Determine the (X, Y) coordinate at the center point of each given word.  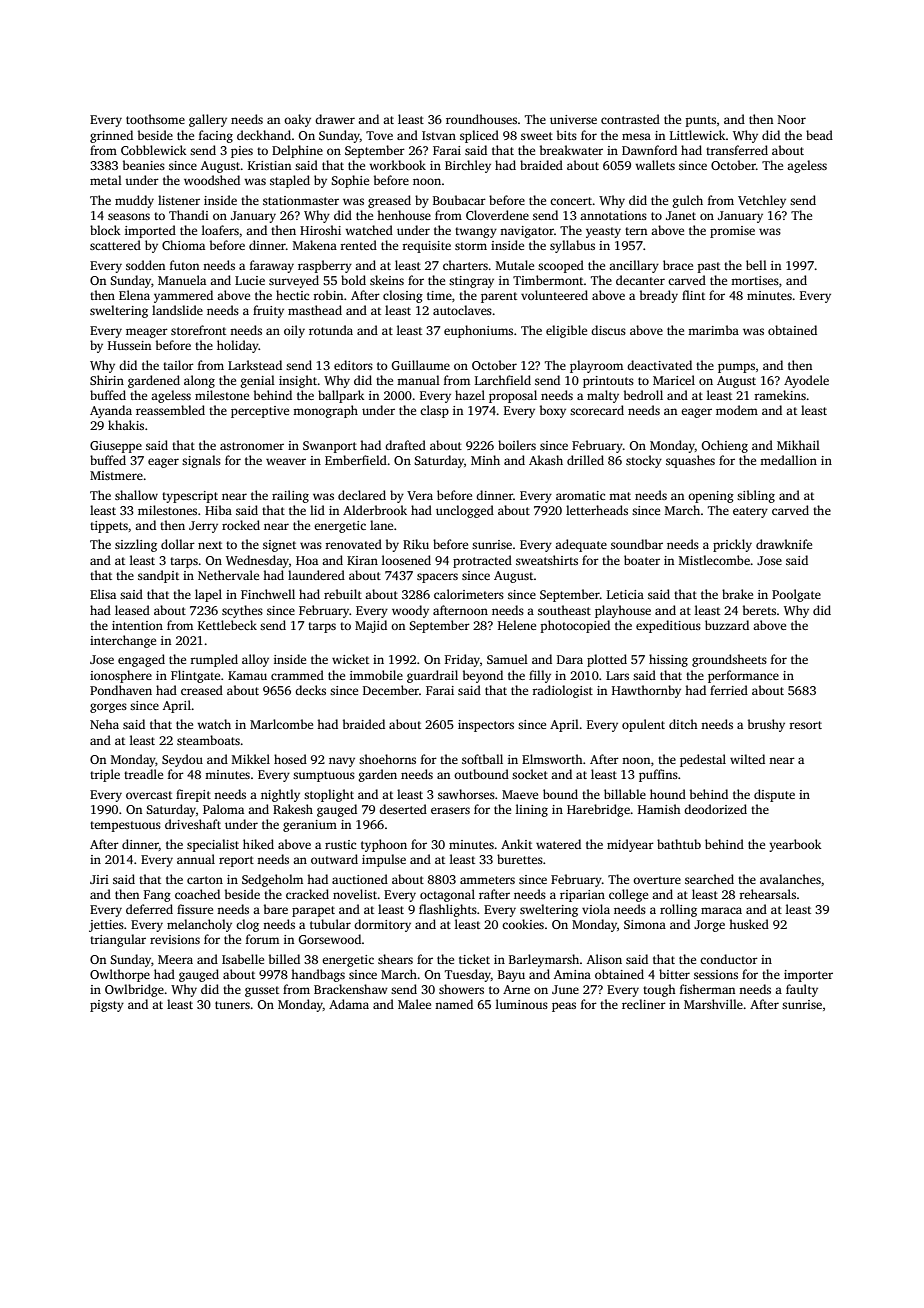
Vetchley (762, 201)
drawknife (784, 544)
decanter (640, 280)
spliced (479, 136)
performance (743, 676)
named (454, 1004)
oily (294, 331)
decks (310, 690)
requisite (426, 247)
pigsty (107, 1006)
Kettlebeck (227, 625)
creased (202, 690)
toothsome (155, 119)
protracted (482, 561)
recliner (644, 1004)
